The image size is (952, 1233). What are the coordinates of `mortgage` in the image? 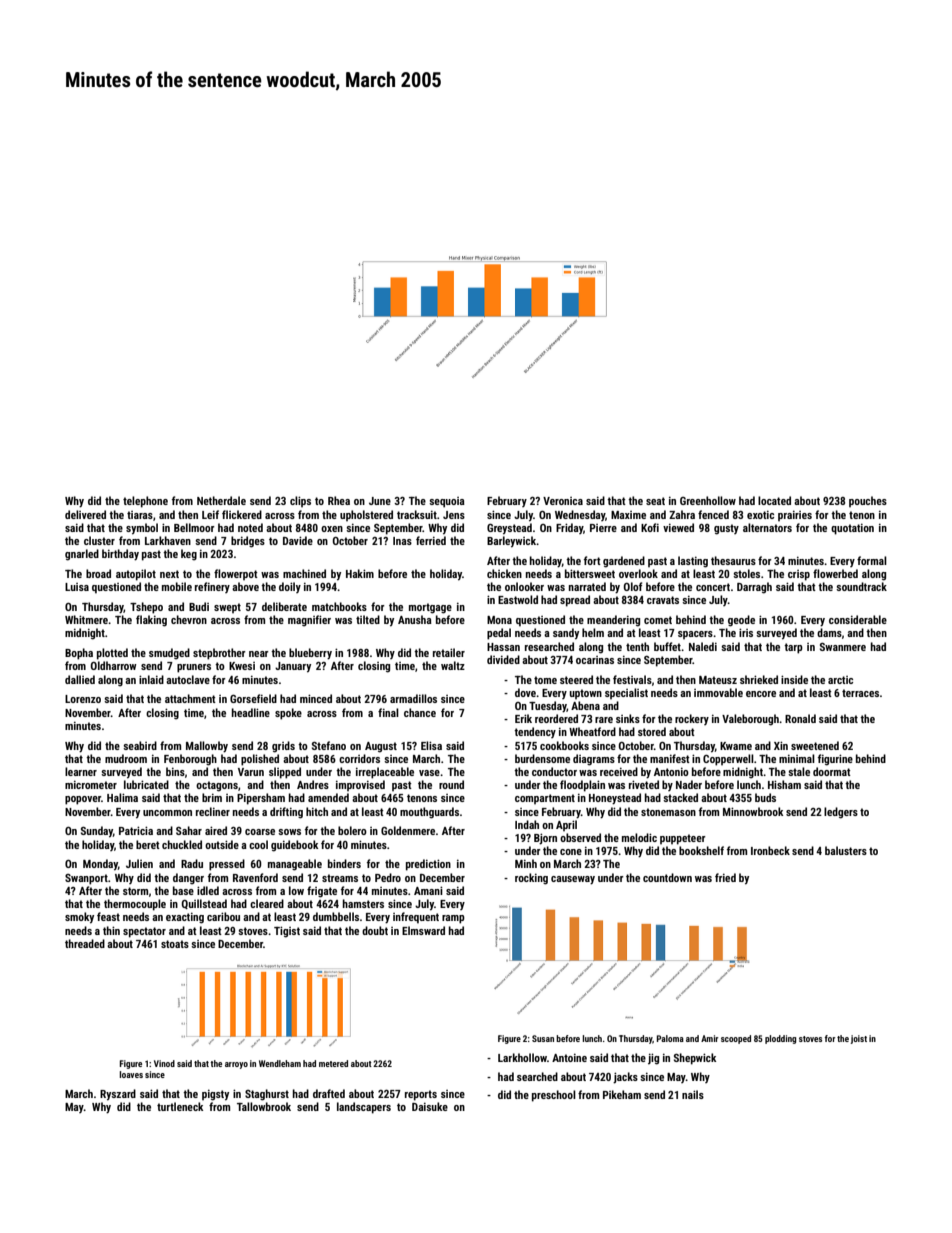 It's located at (430, 608).
